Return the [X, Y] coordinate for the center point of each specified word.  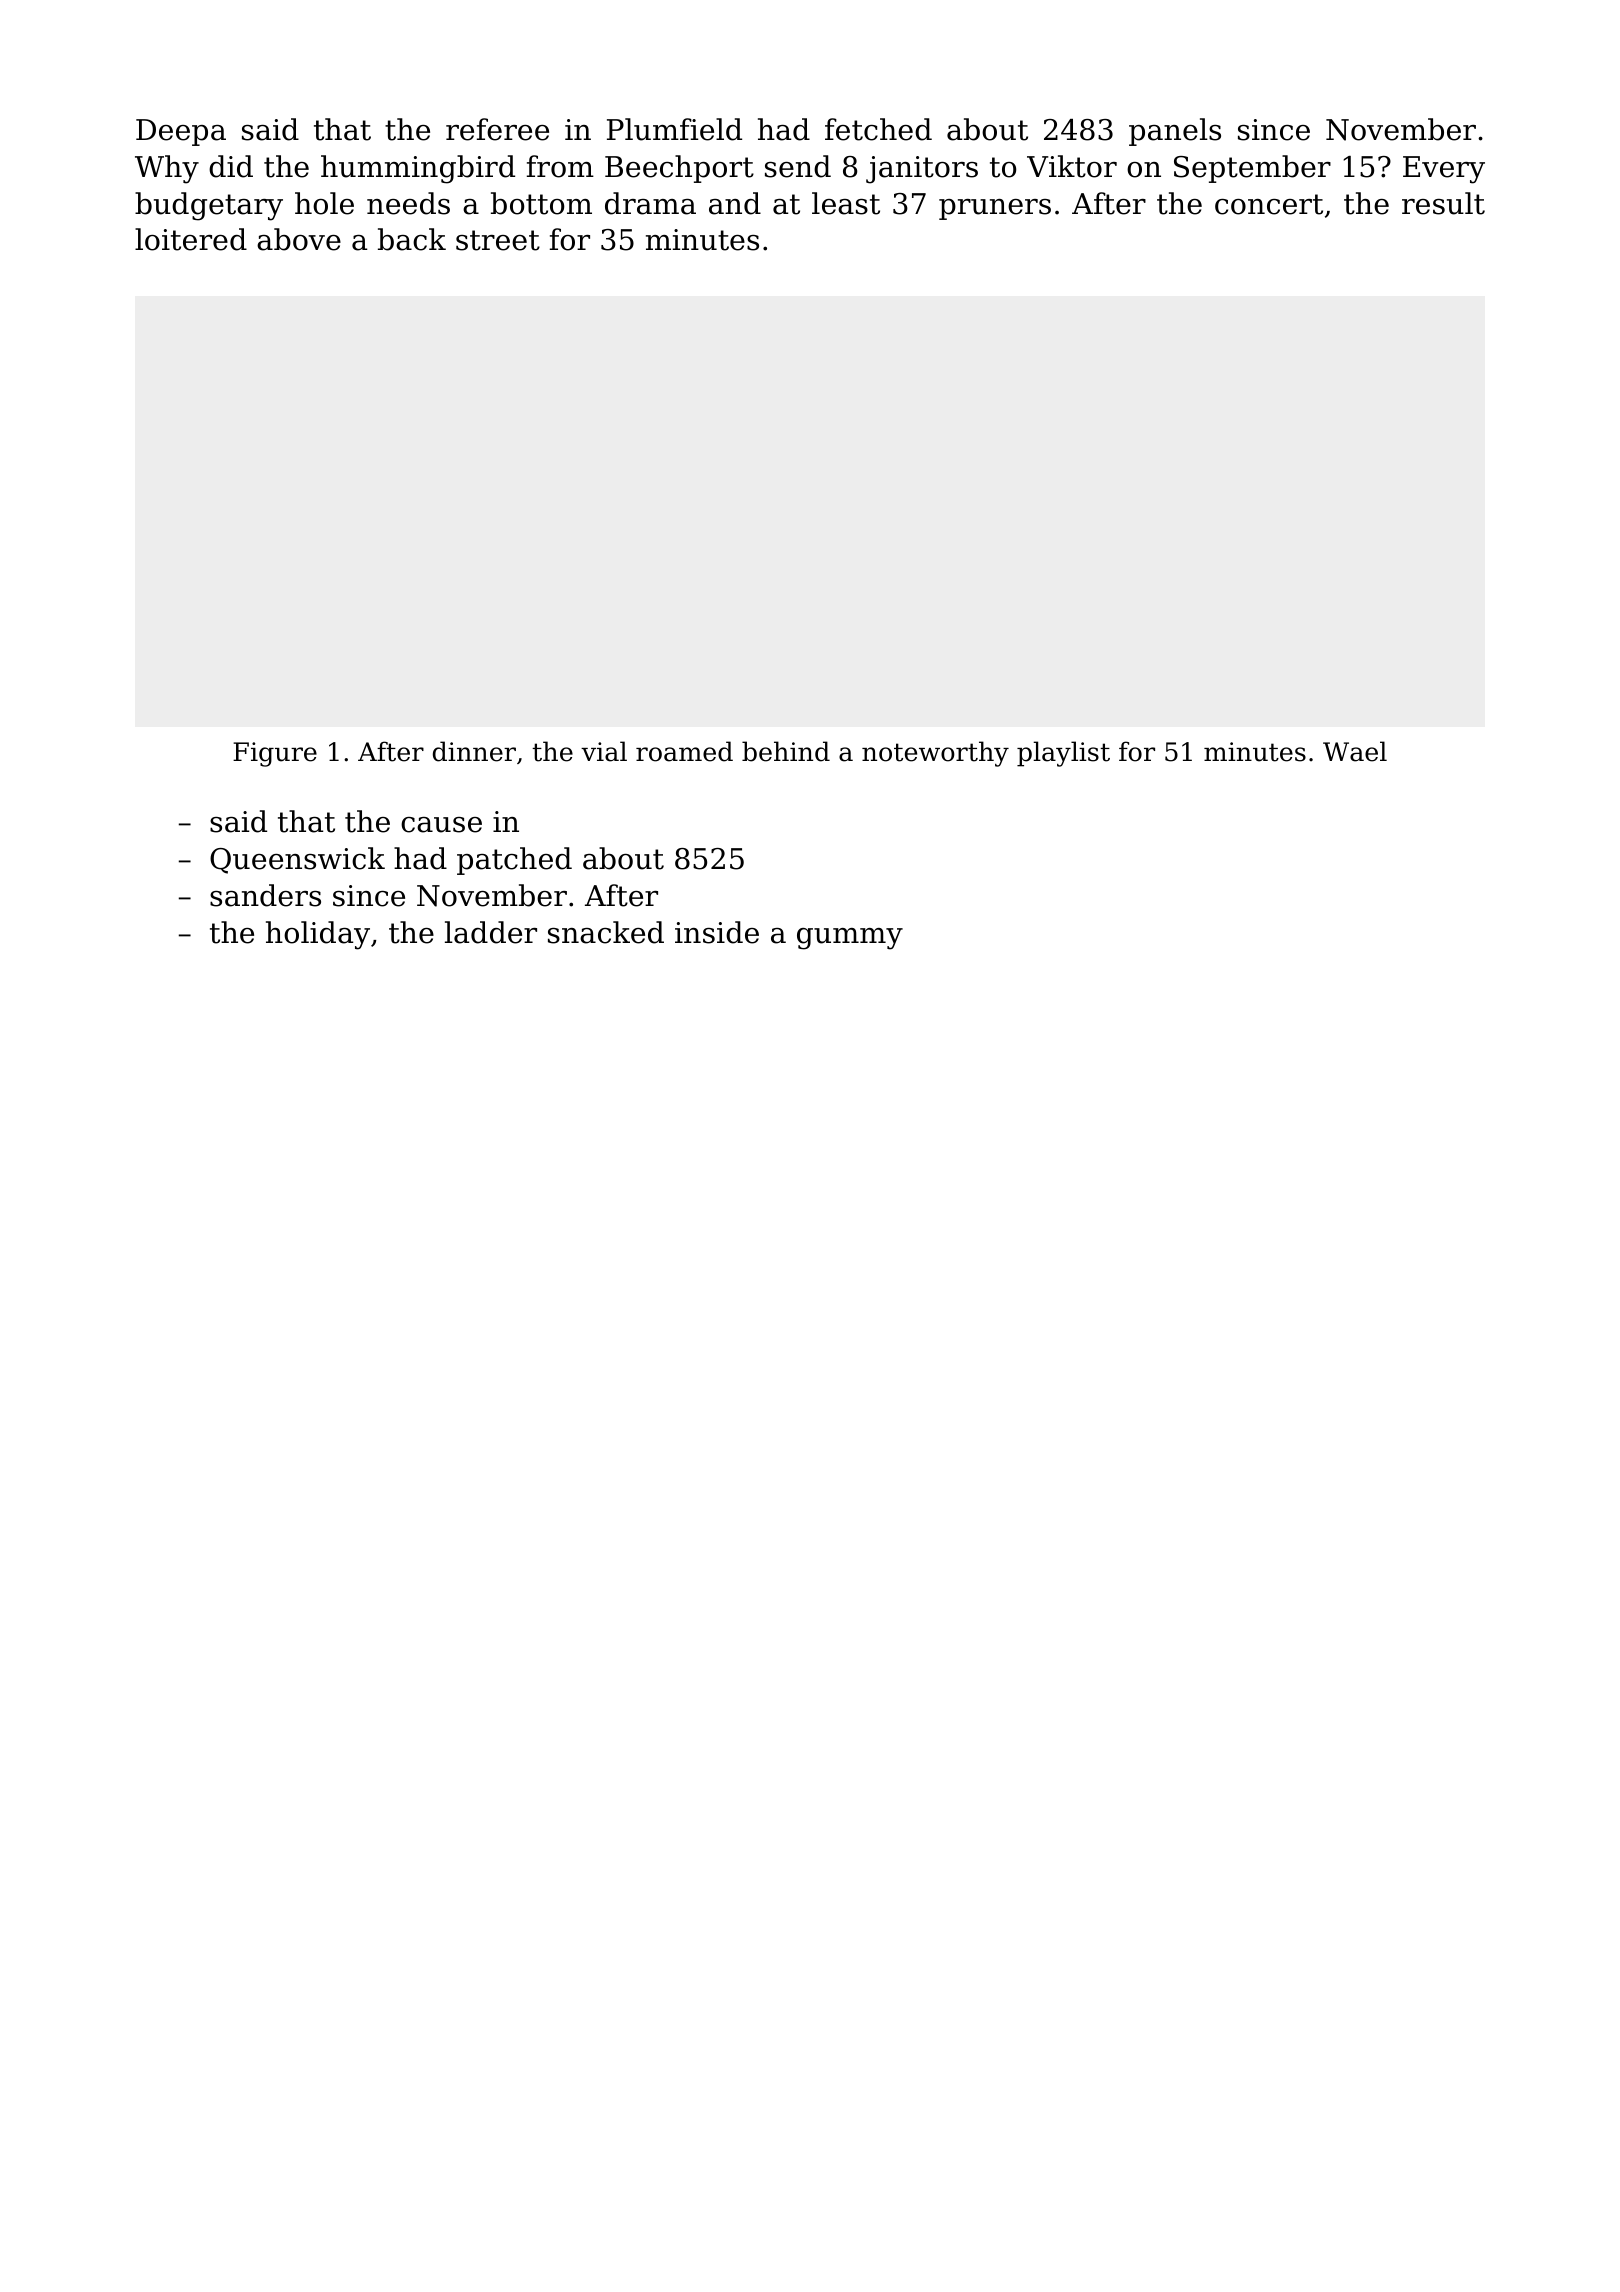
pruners [995, 209]
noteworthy [935, 754]
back [412, 239]
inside [717, 932]
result [1443, 203]
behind [786, 751]
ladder [491, 932]
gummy [850, 939]
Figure [275, 754]
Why [167, 169]
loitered [191, 239]
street [498, 240]
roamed [684, 751]
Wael [1355, 751]
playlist [1063, 754]
